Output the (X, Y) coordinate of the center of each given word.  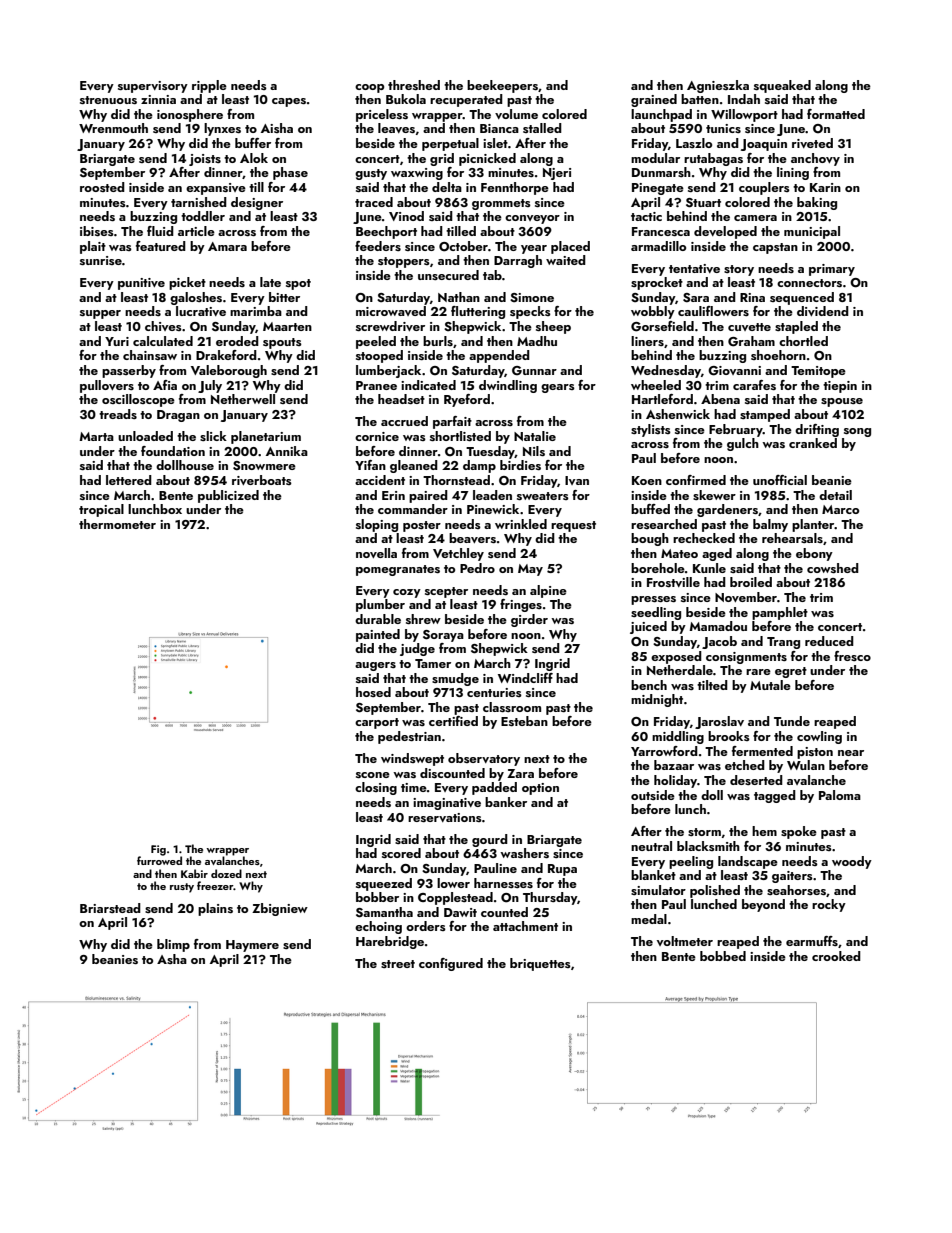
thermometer (117, 524)
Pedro (477, 568)
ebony (814, 554)
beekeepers (502, 86)
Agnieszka (718, 86)
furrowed (159, 860)
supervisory (153, 87)
